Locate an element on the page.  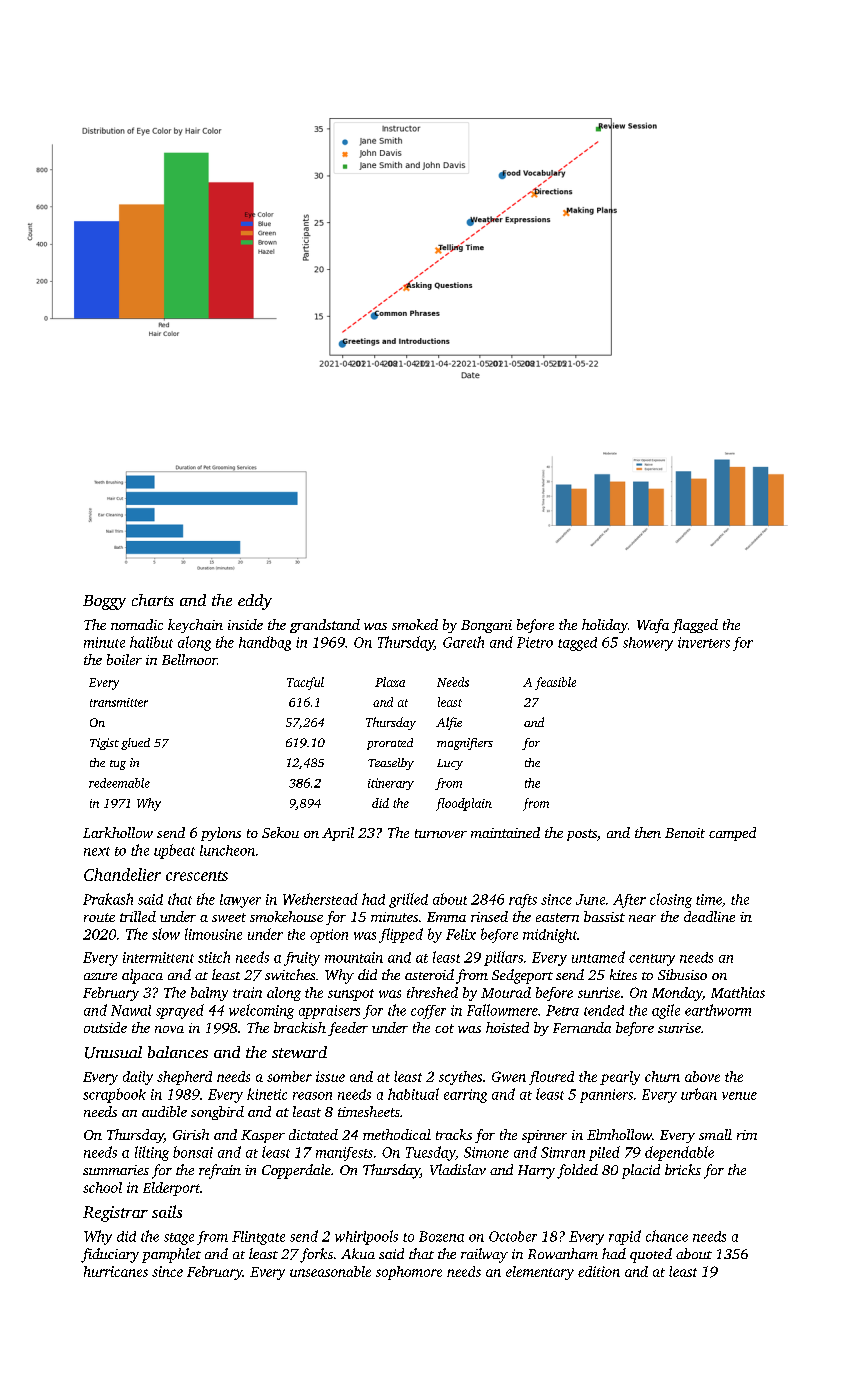
inverters is located at coordinates (704, 642).
